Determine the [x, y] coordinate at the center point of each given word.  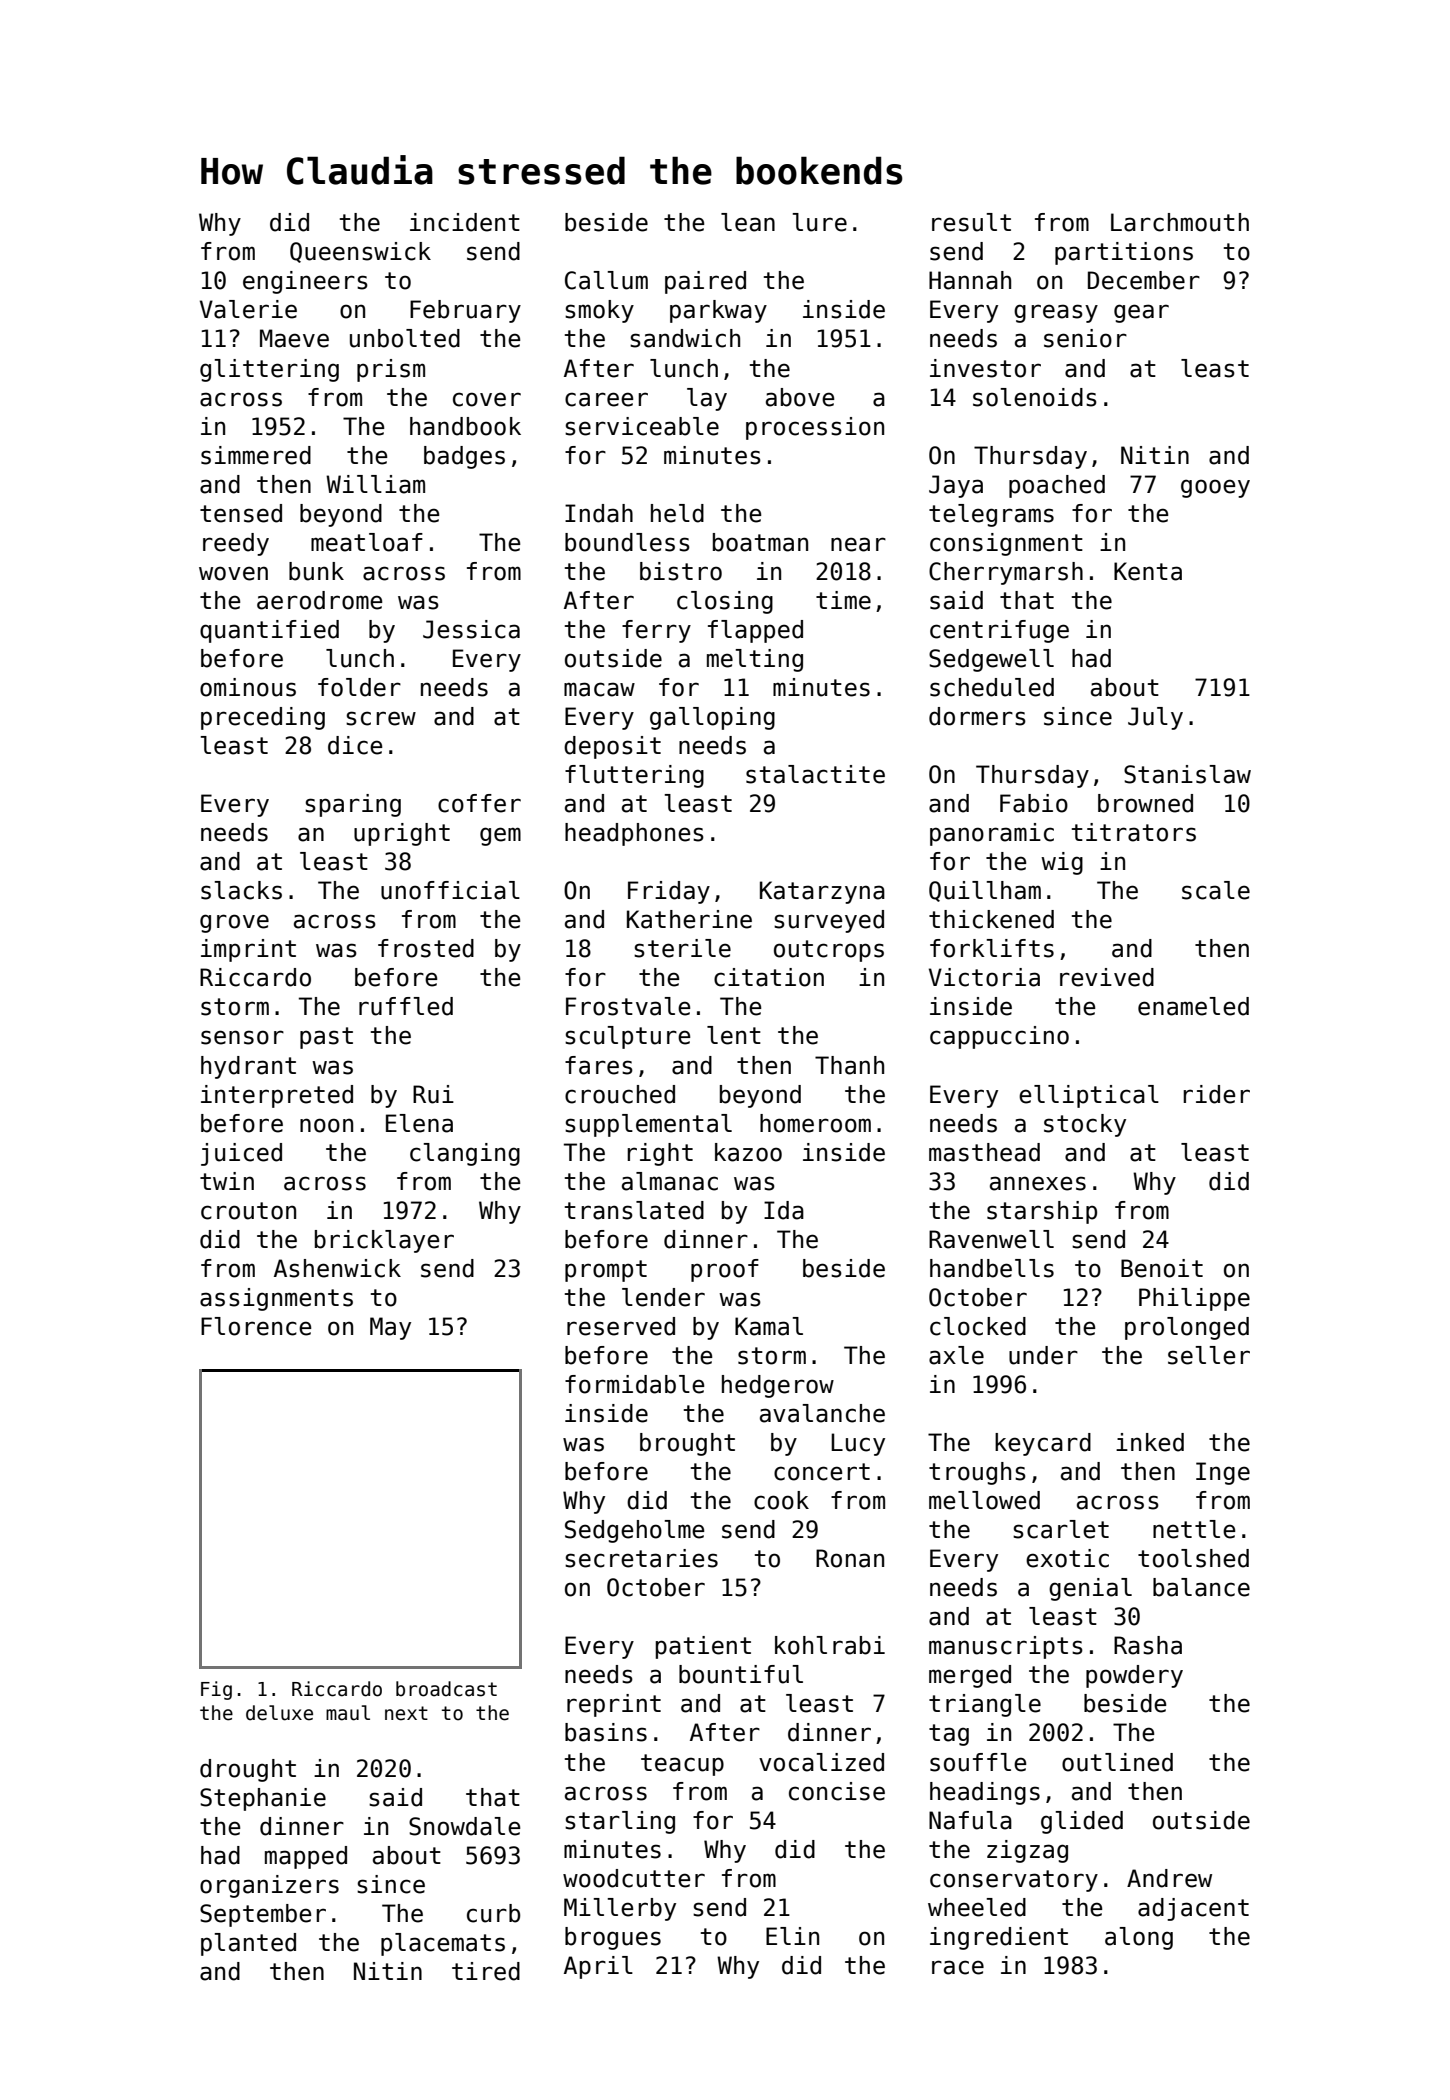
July [1155, 718]
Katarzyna [822, 892]
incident [465, 222]
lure [819, 222]
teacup [682, 1765]
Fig [216, 1690]
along [1139, 1938]
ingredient [999, 1938]
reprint [614, 1705]
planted [248, 1944]
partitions [1124, 253]
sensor [242, 1037]
